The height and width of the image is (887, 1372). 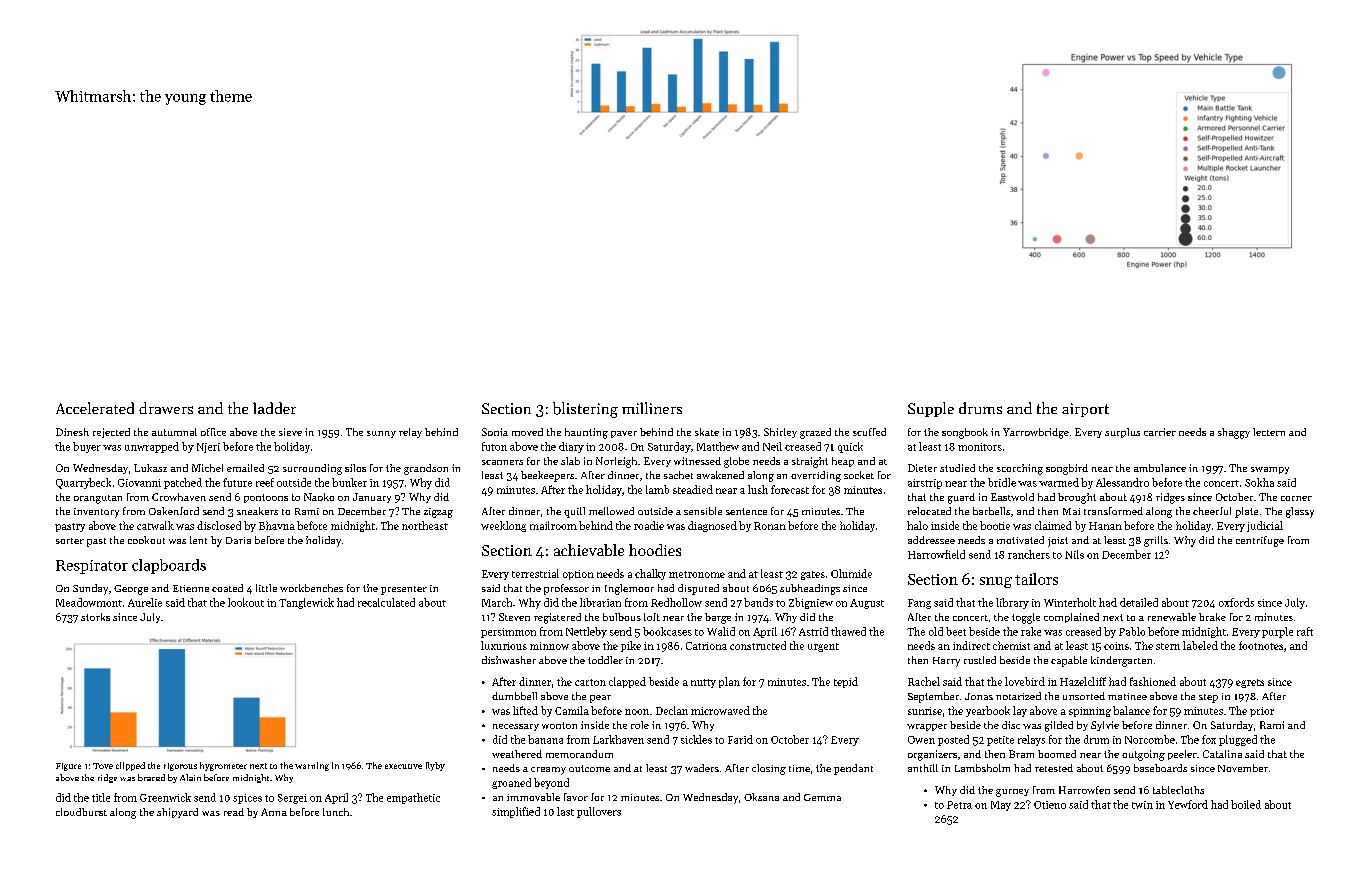 What do you see at coordinates (169, 566) in the image?
I see `clapboards` at bounding box center [169, 566].
